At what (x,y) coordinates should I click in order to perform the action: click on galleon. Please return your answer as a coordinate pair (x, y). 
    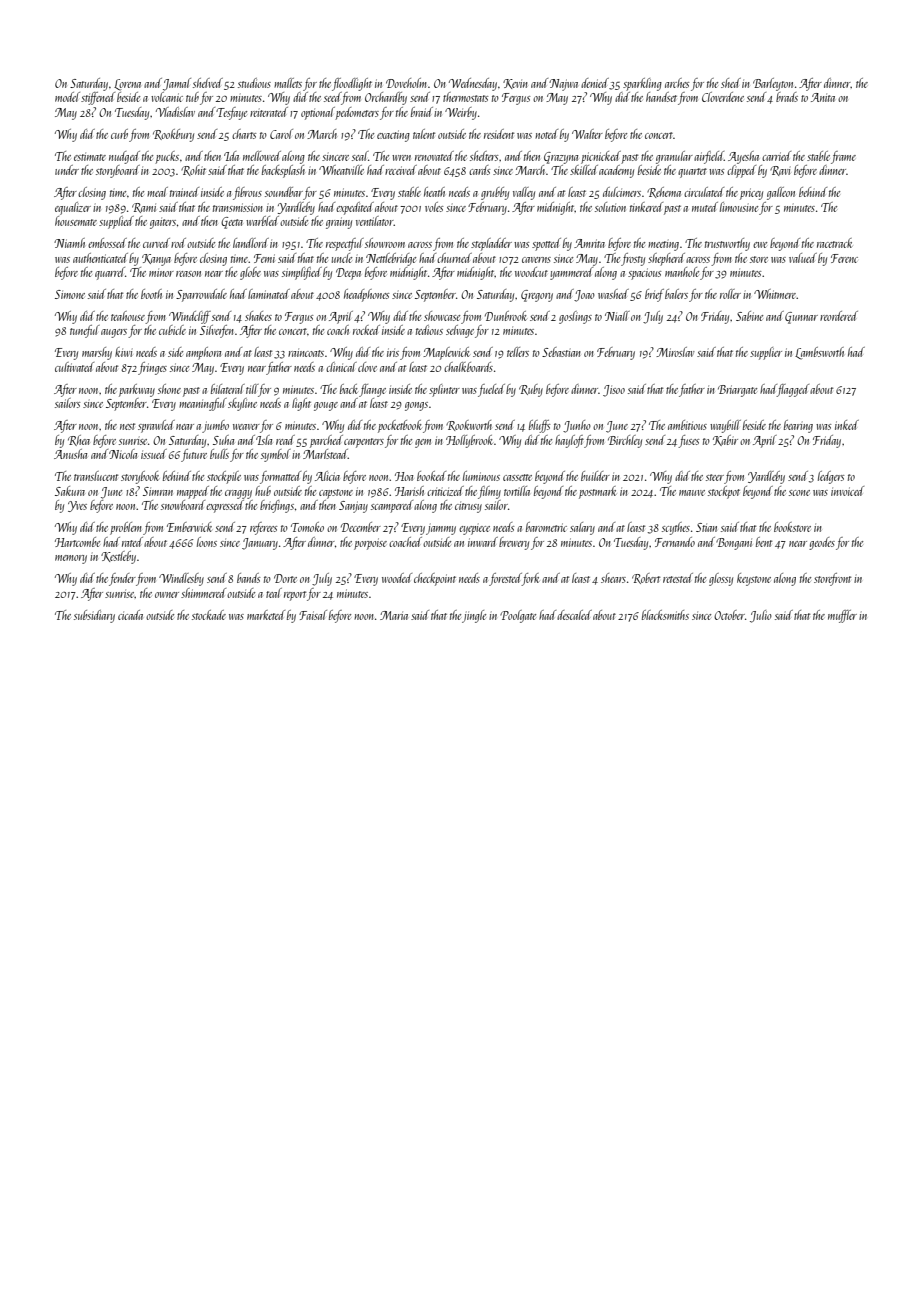
    Looking at the image, I should click on (781, 193).
